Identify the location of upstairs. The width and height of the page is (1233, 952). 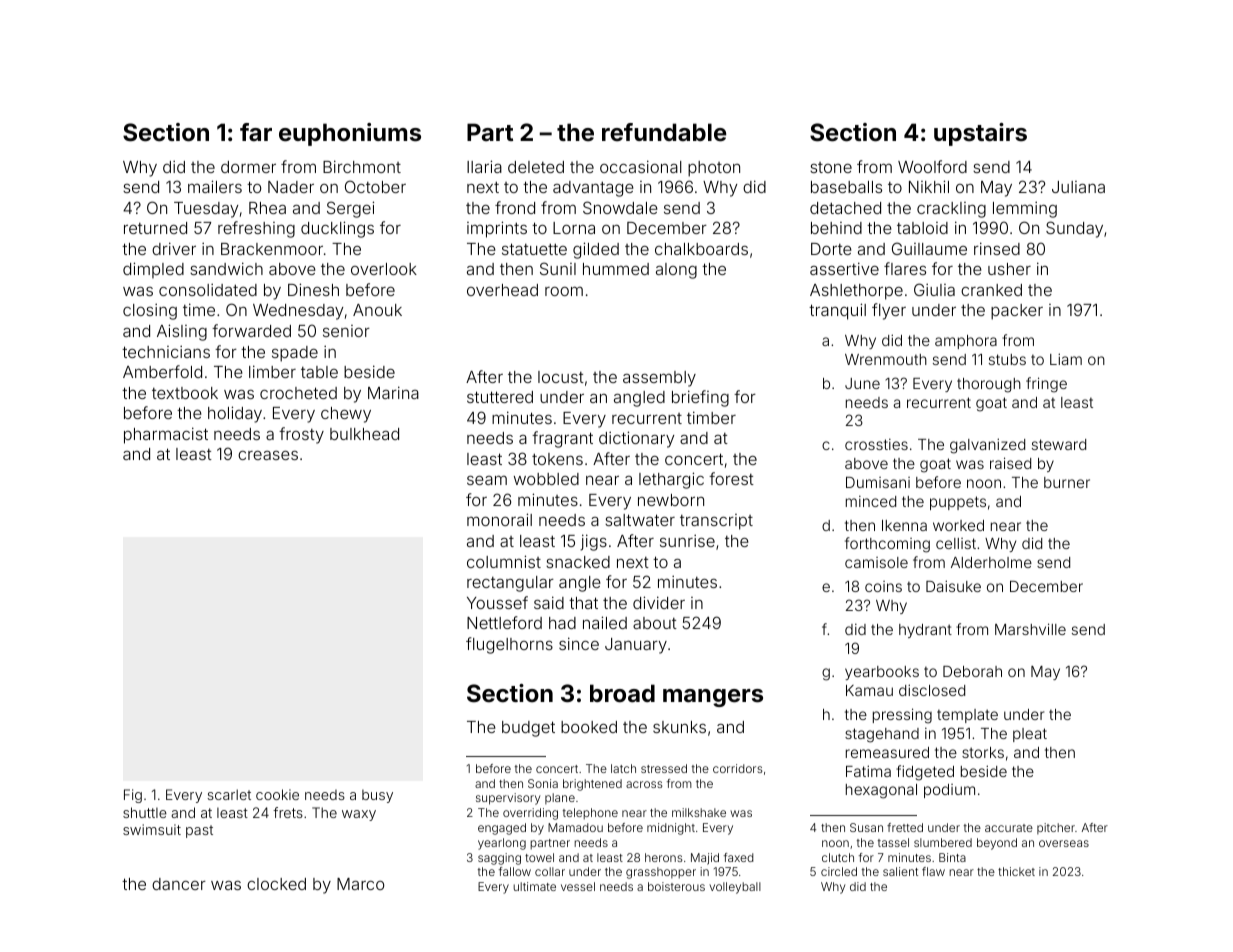
(980, 134).
